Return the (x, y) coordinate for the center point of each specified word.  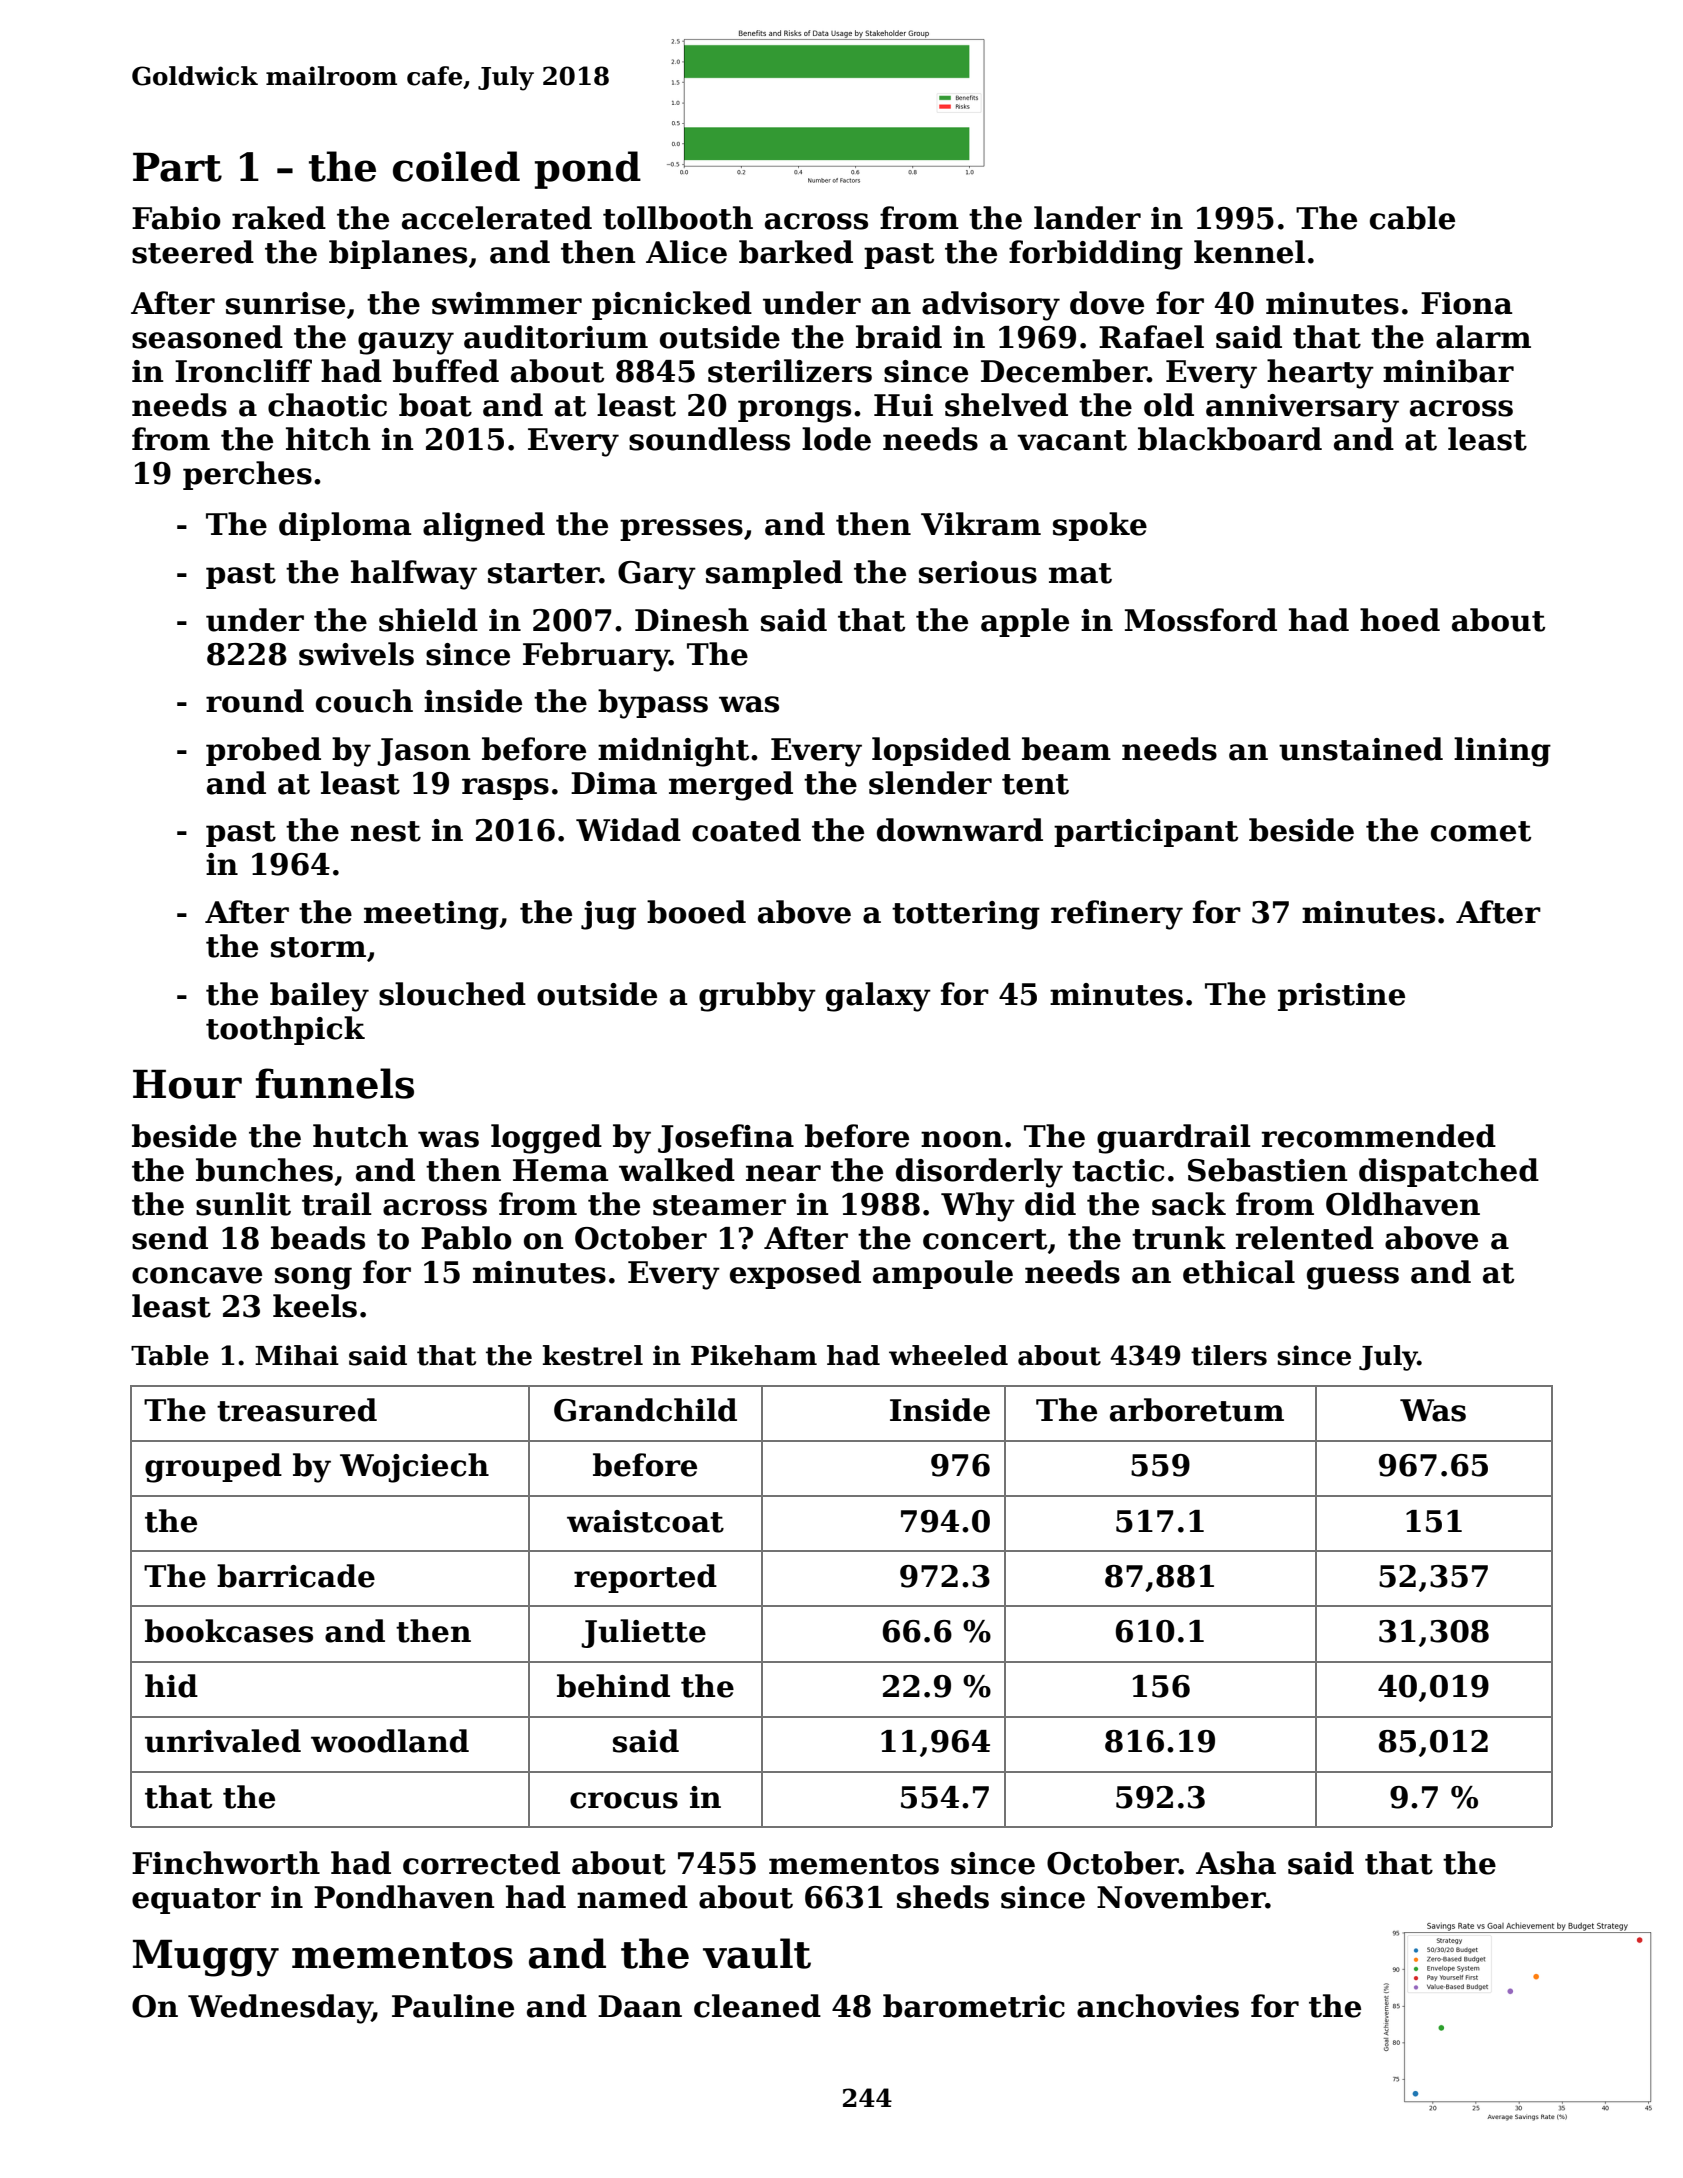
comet (1481, 831)
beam (1066, 749)
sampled (774, 574)
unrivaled (223, 1741)
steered (193, 252)
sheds (943, 1897)
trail (337, 1204)
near (783, 1173)
